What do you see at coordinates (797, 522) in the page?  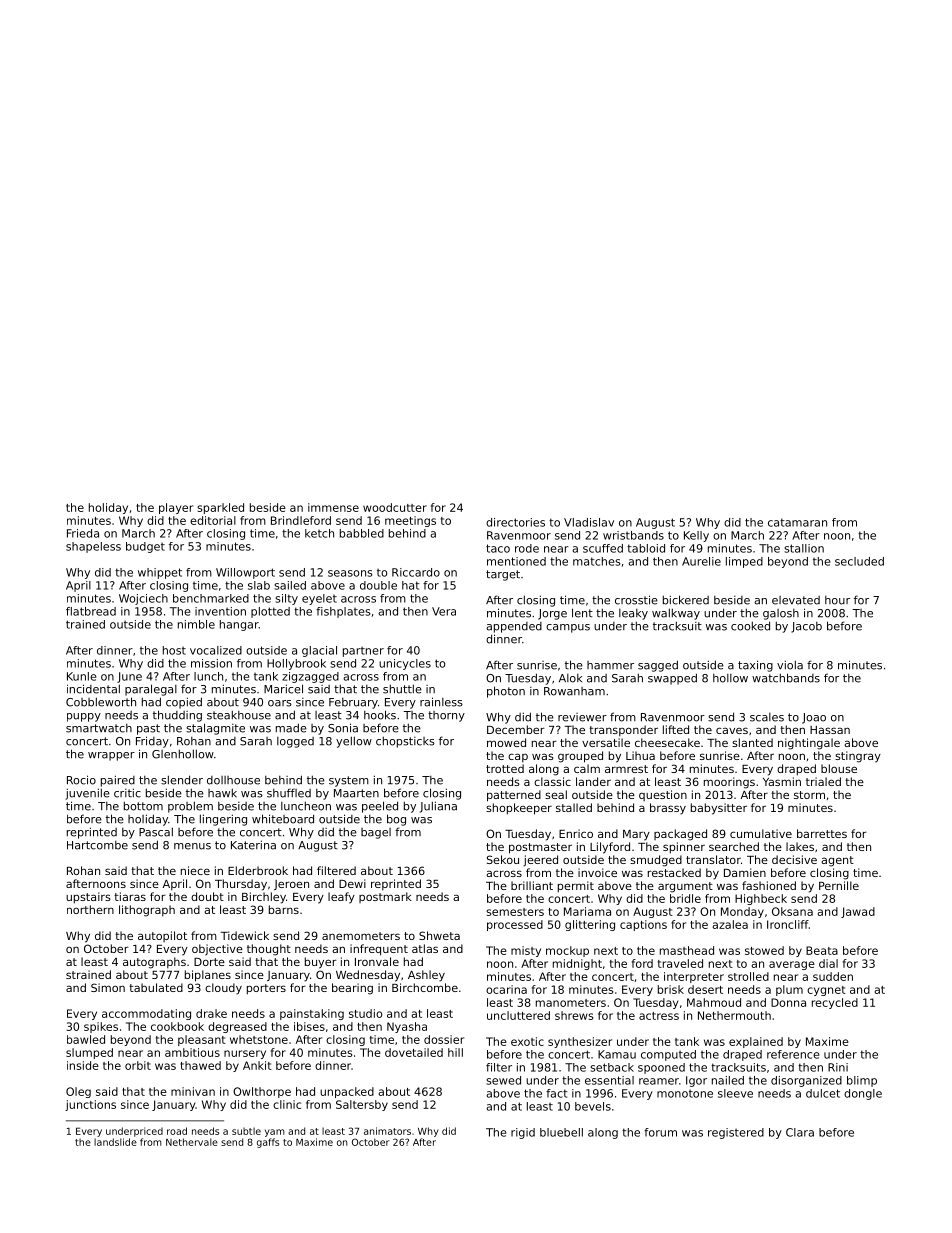 I see `catamaran` at bounding box center [797, 522].
